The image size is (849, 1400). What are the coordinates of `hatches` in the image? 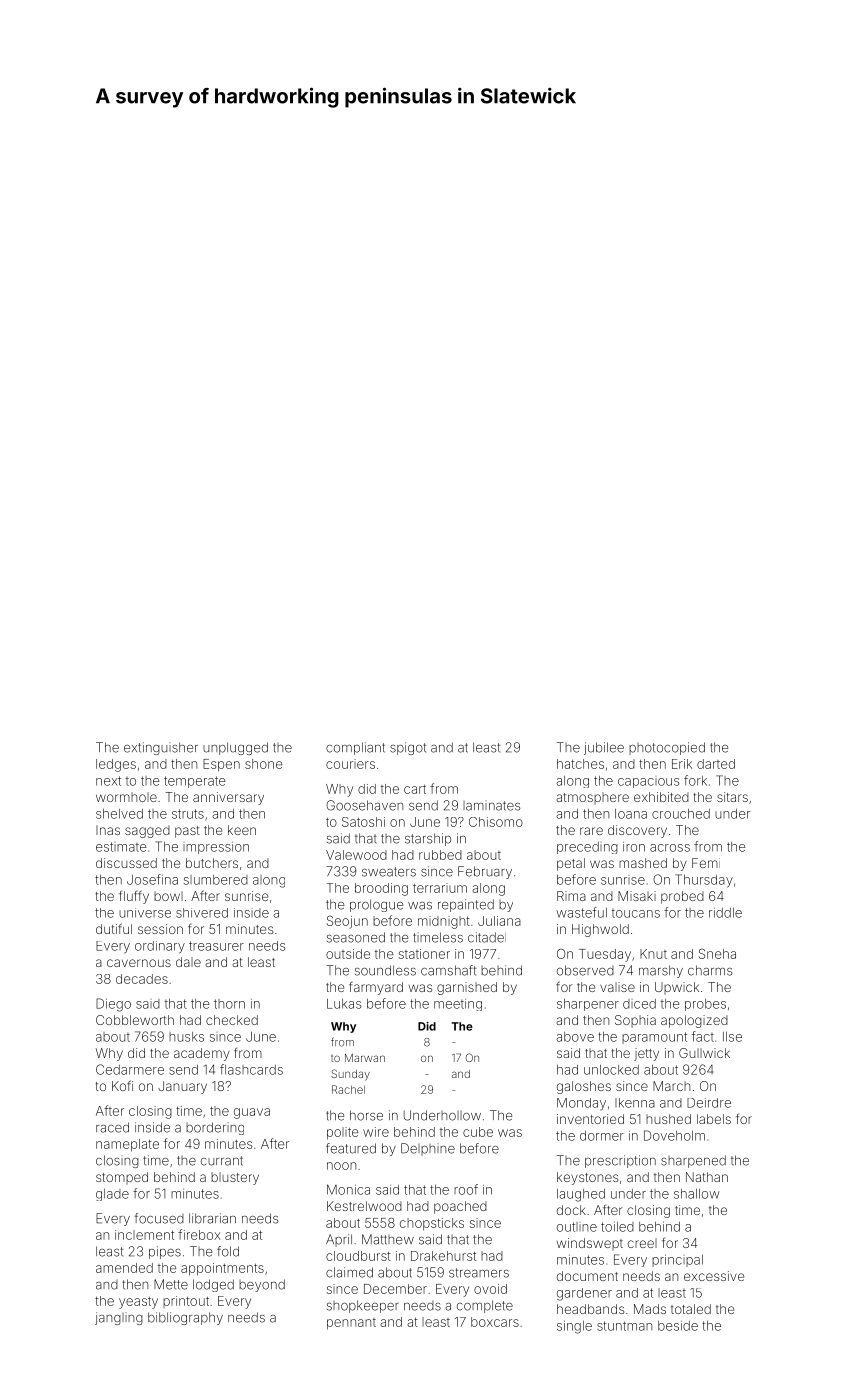 It's located at (580, 764).
